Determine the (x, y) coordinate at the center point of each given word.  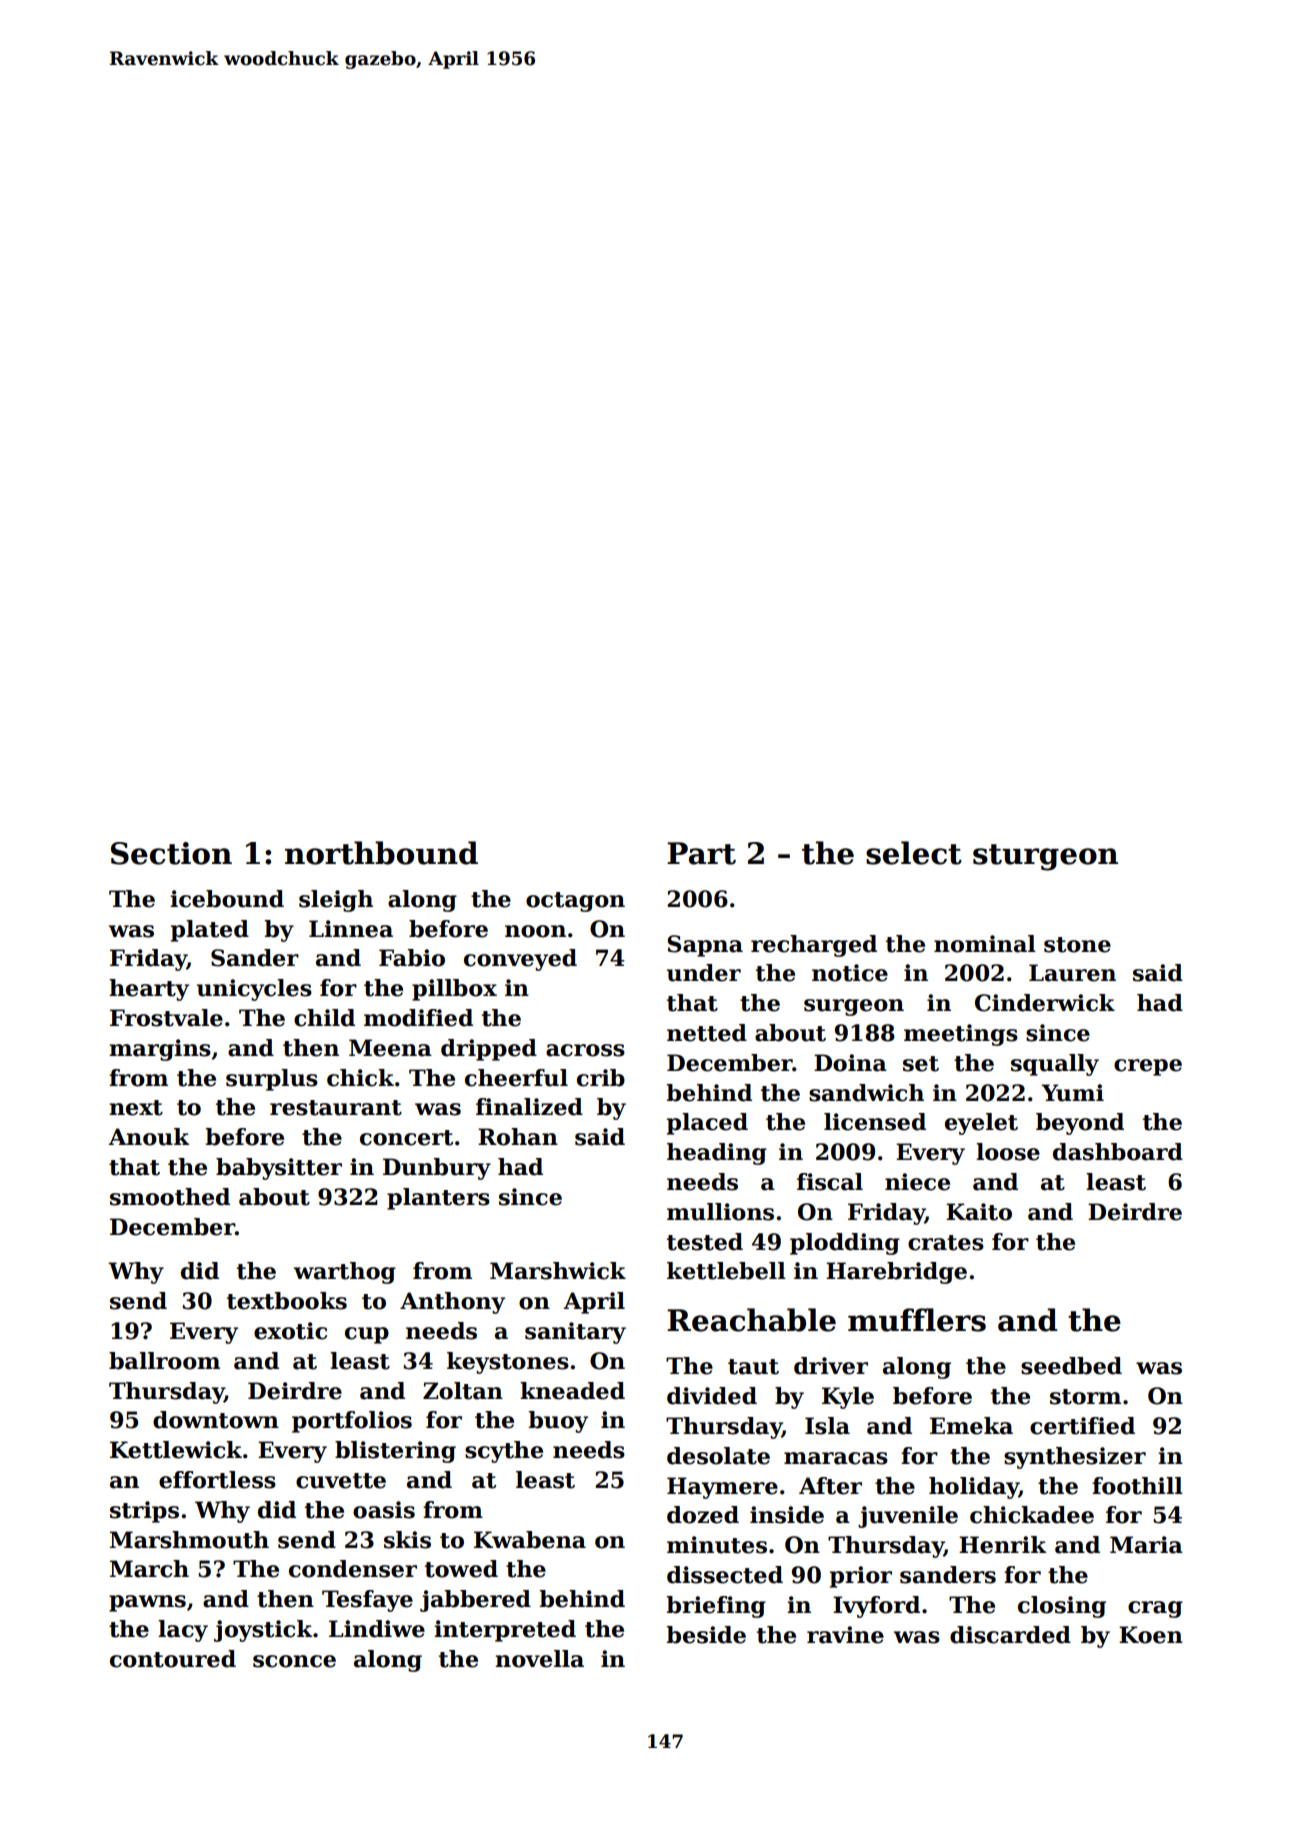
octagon (575, 902)
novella (539, 1659)
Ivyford (876, 1607)
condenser (353, 1569)
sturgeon (1045, 857)
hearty (149, 990)
